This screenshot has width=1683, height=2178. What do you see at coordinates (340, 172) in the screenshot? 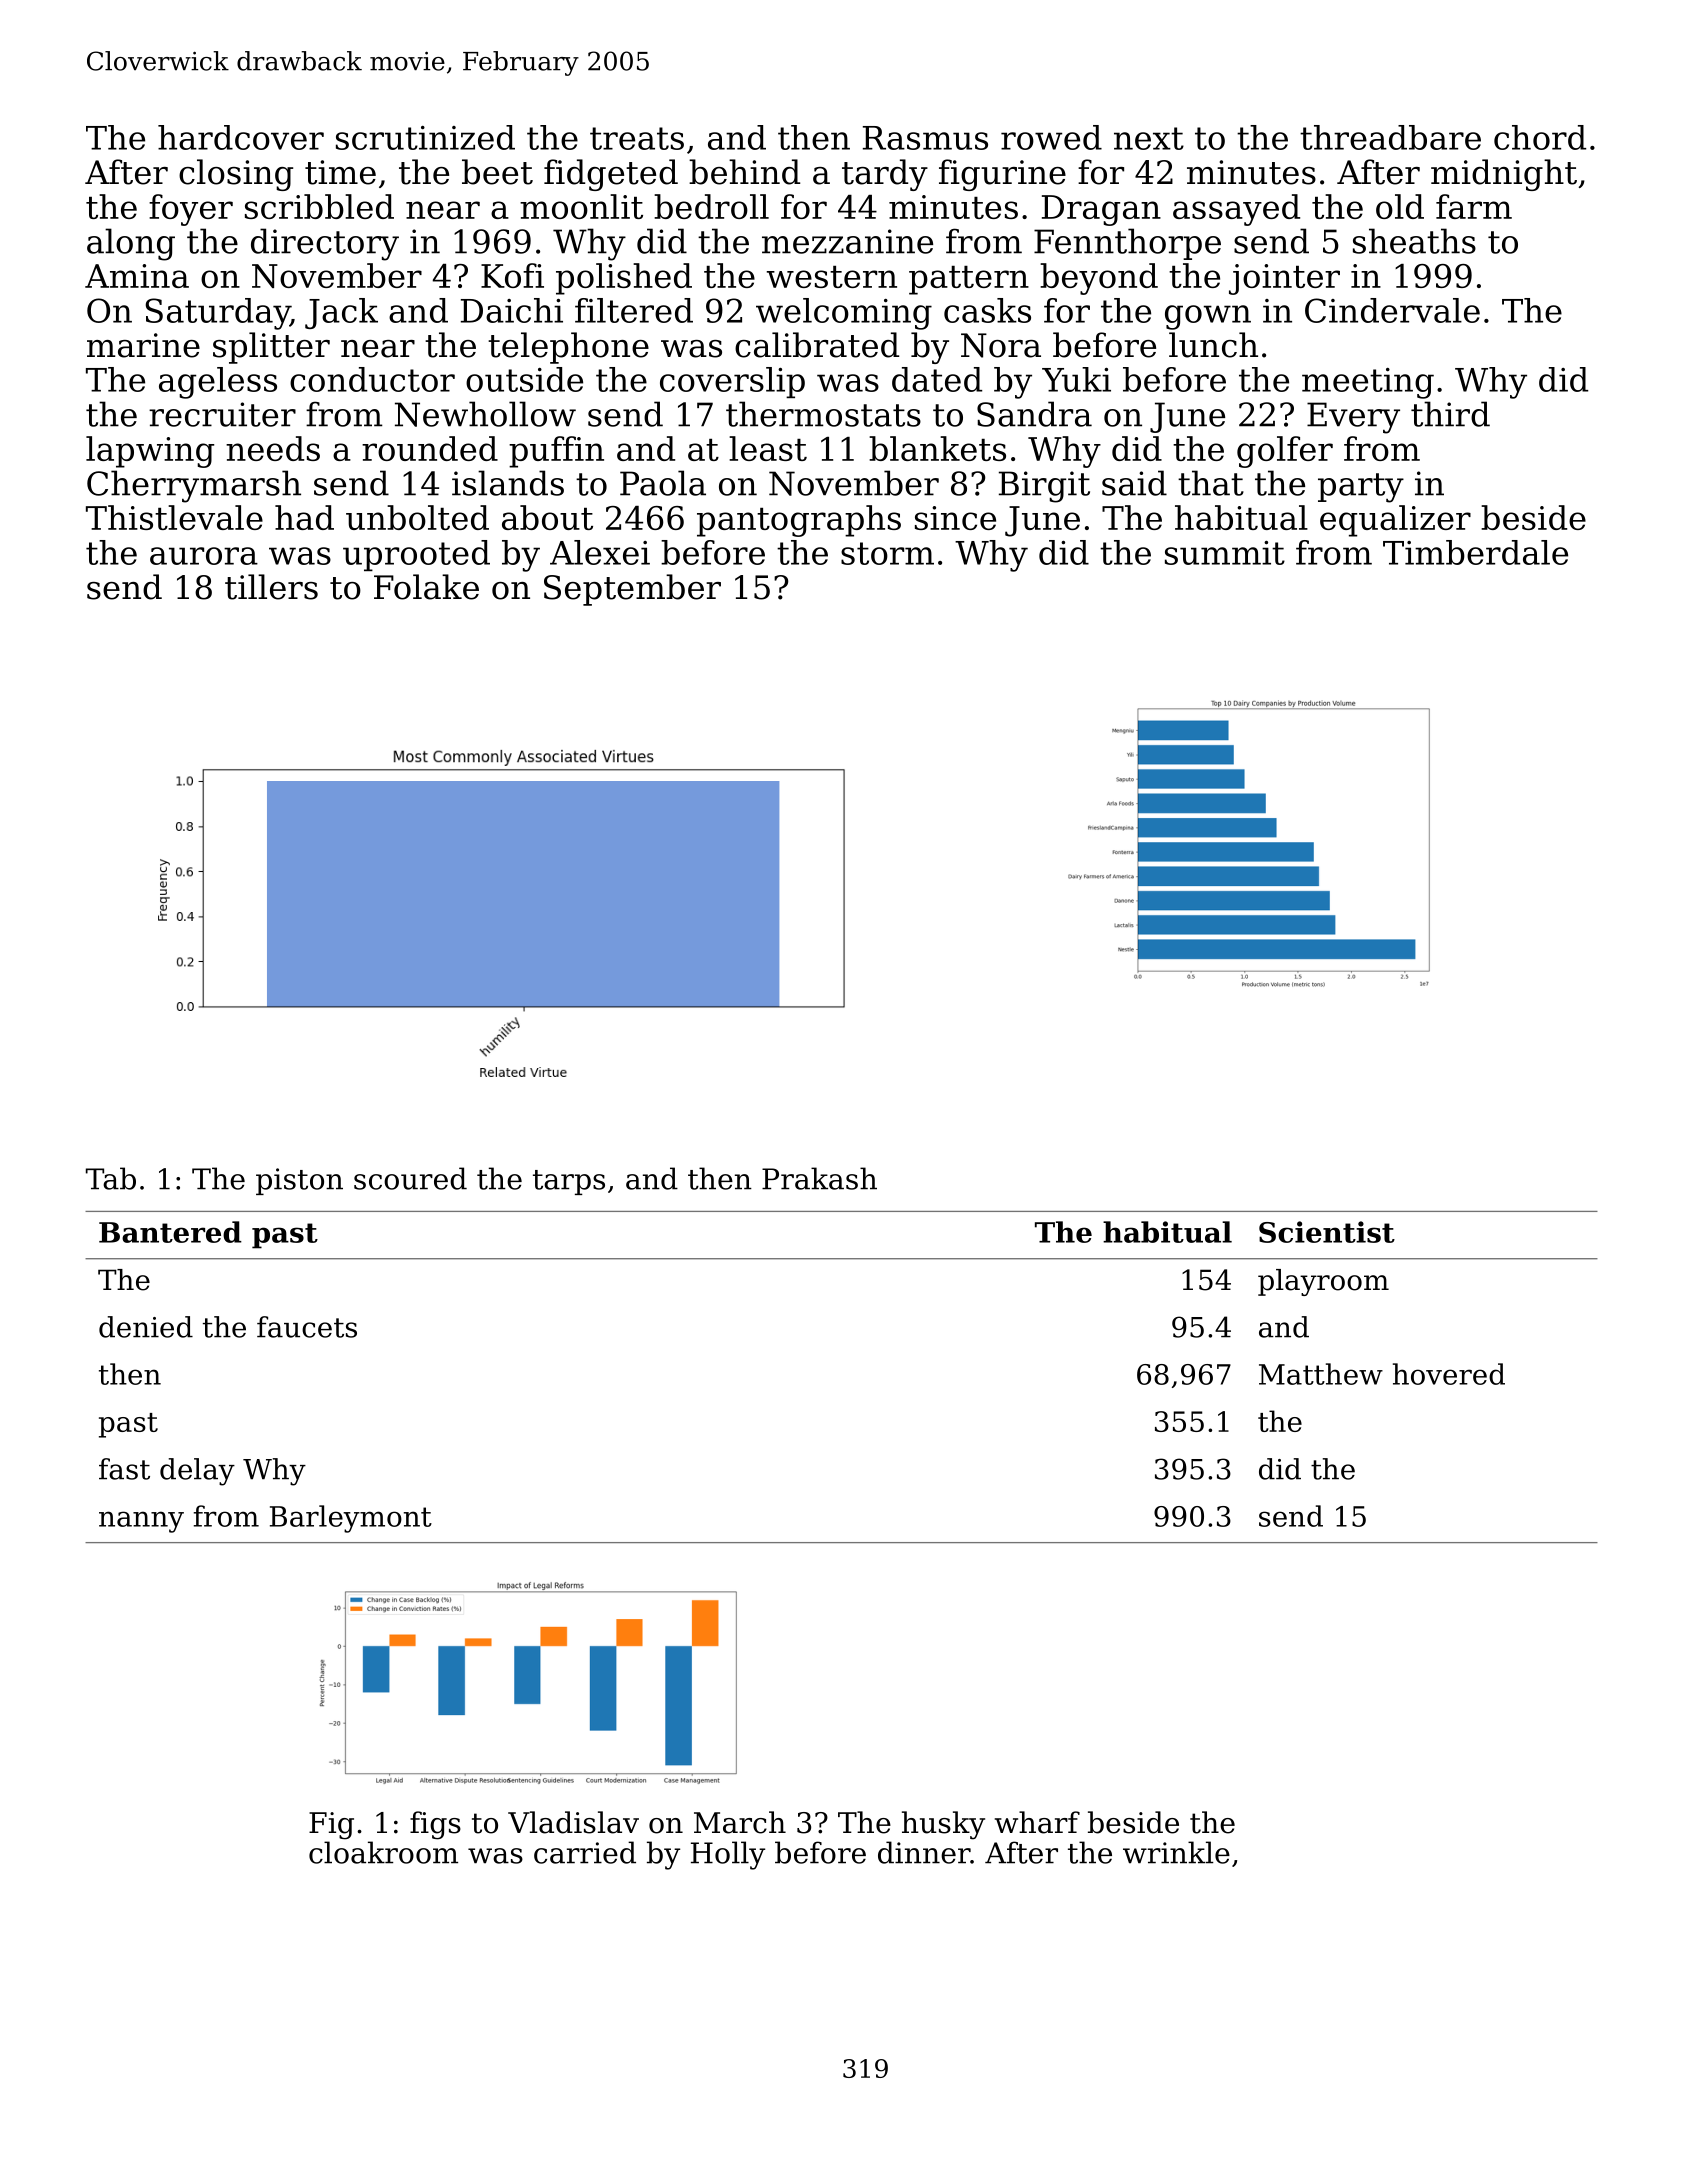
I see `time` at bounding box center [340, 172].
